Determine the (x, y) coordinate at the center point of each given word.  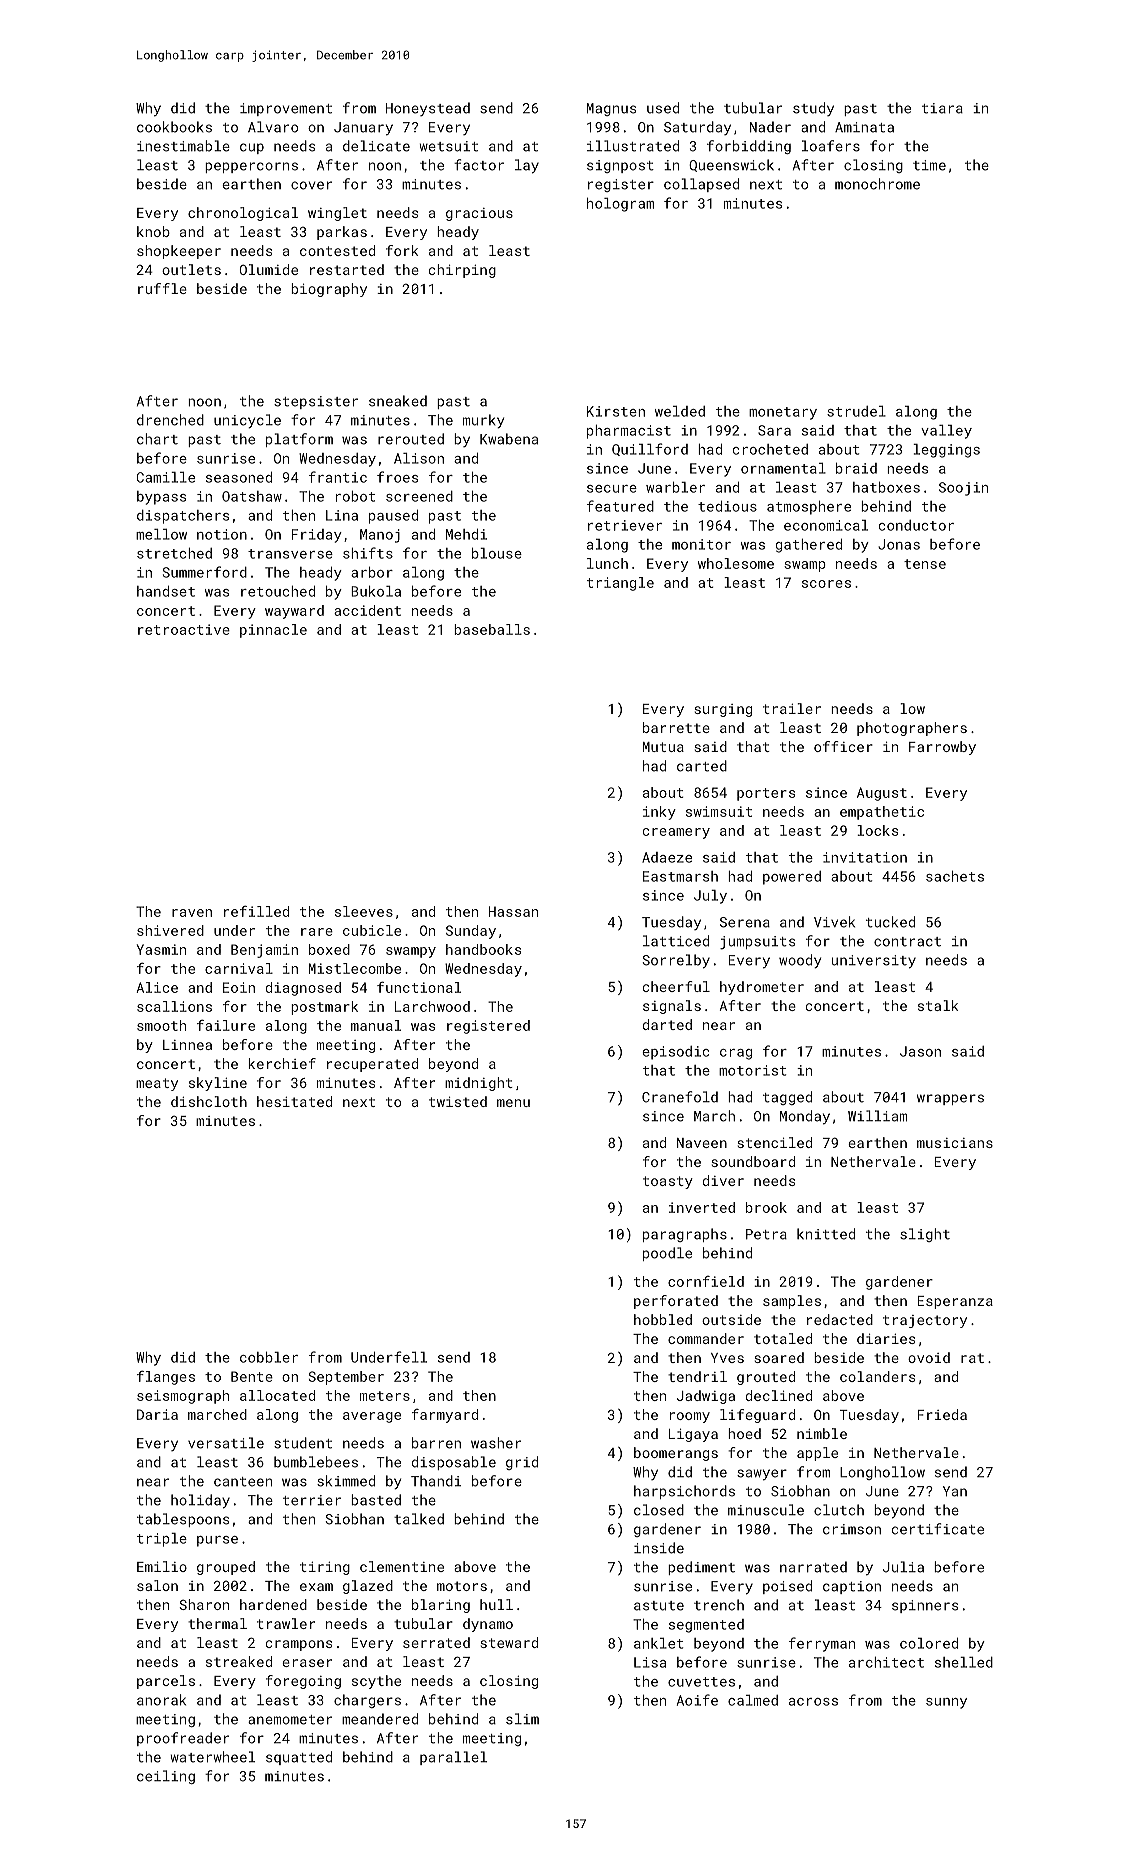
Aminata (864, 127)
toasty (668, 1182)
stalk (938, 1005)
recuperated (372, 1065)
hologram (620, 205)
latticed (676, 941)
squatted (299, 1758)
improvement (286, 109)
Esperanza (955, 1302)
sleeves (364, 911)
